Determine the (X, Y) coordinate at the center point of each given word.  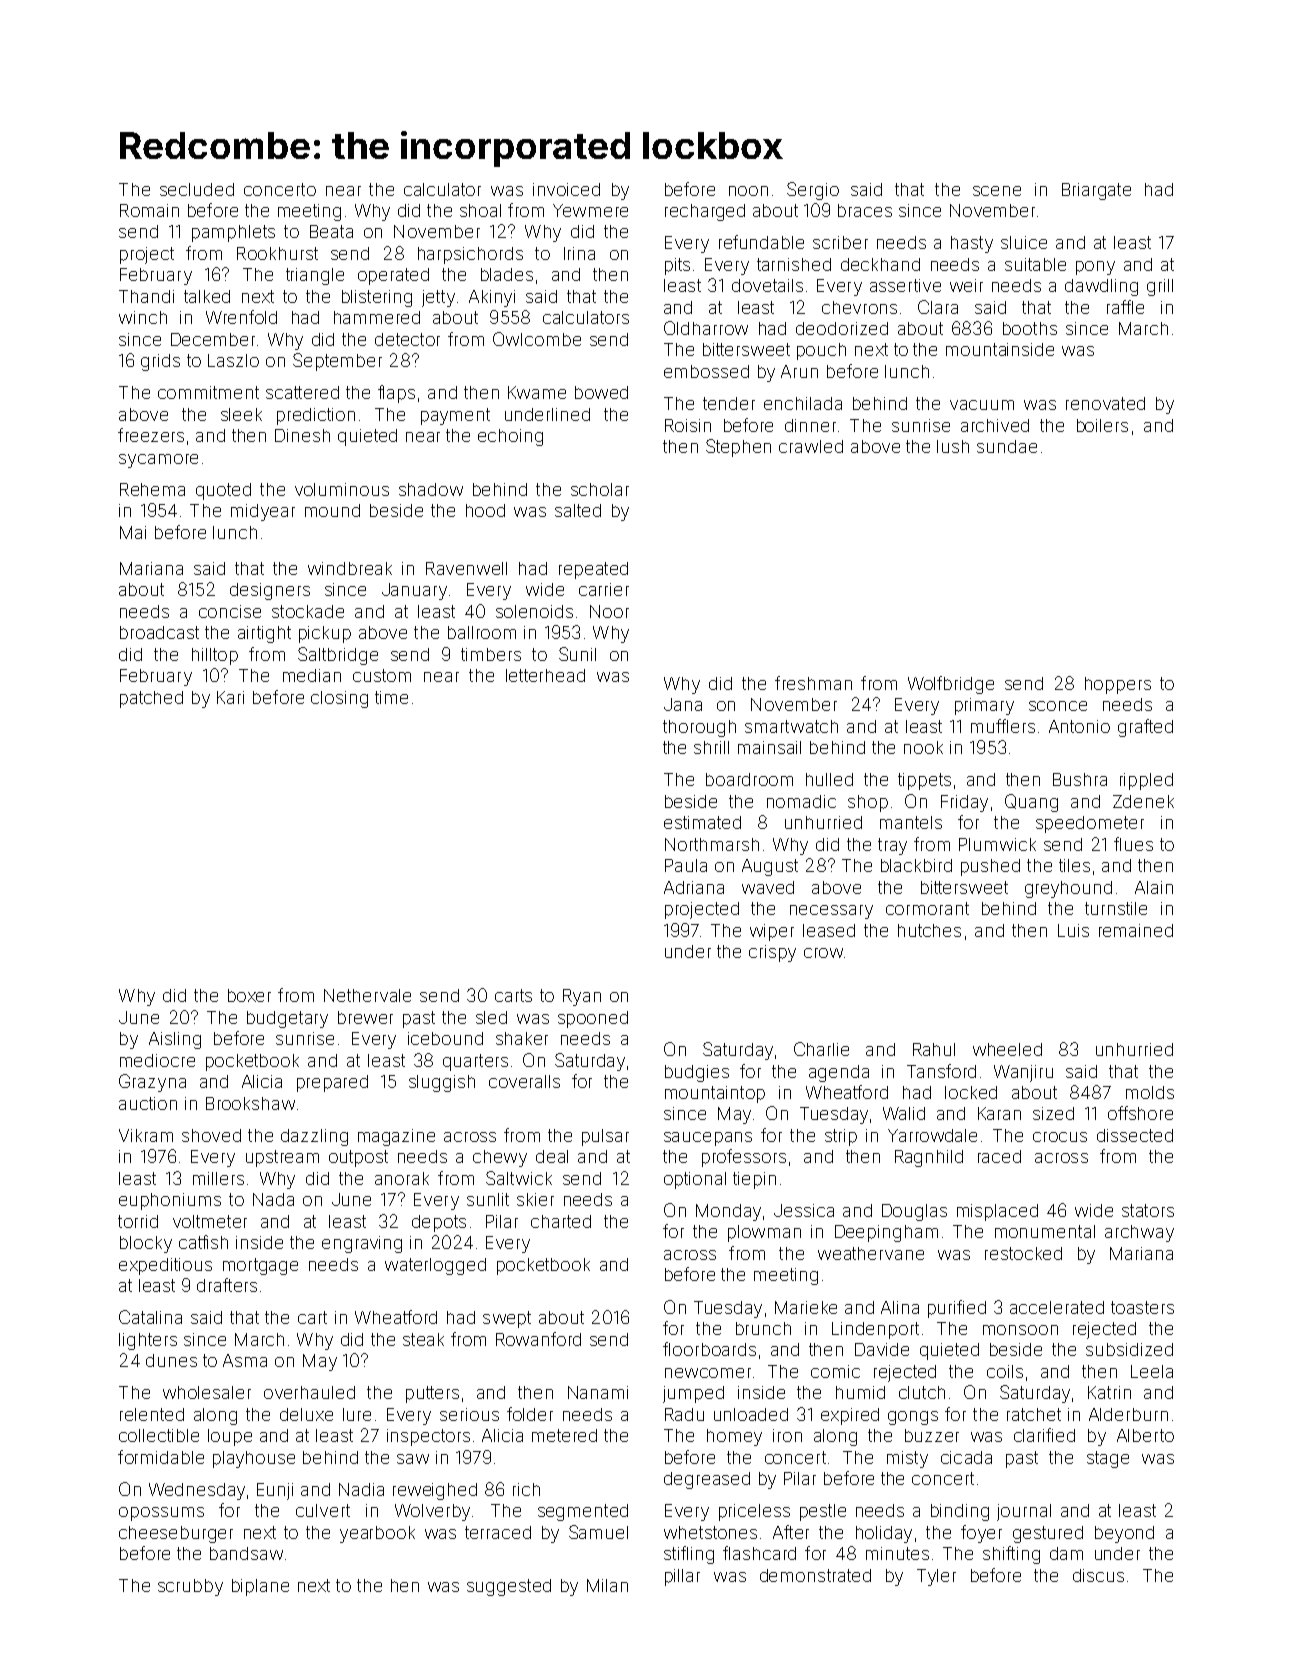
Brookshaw (250, 1103)
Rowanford (538, 1339)
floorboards (709, 1349)
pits (677, 266)
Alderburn (1128, 1414)
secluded (197, 189)
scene (997, 191)
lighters (148, 1341)
